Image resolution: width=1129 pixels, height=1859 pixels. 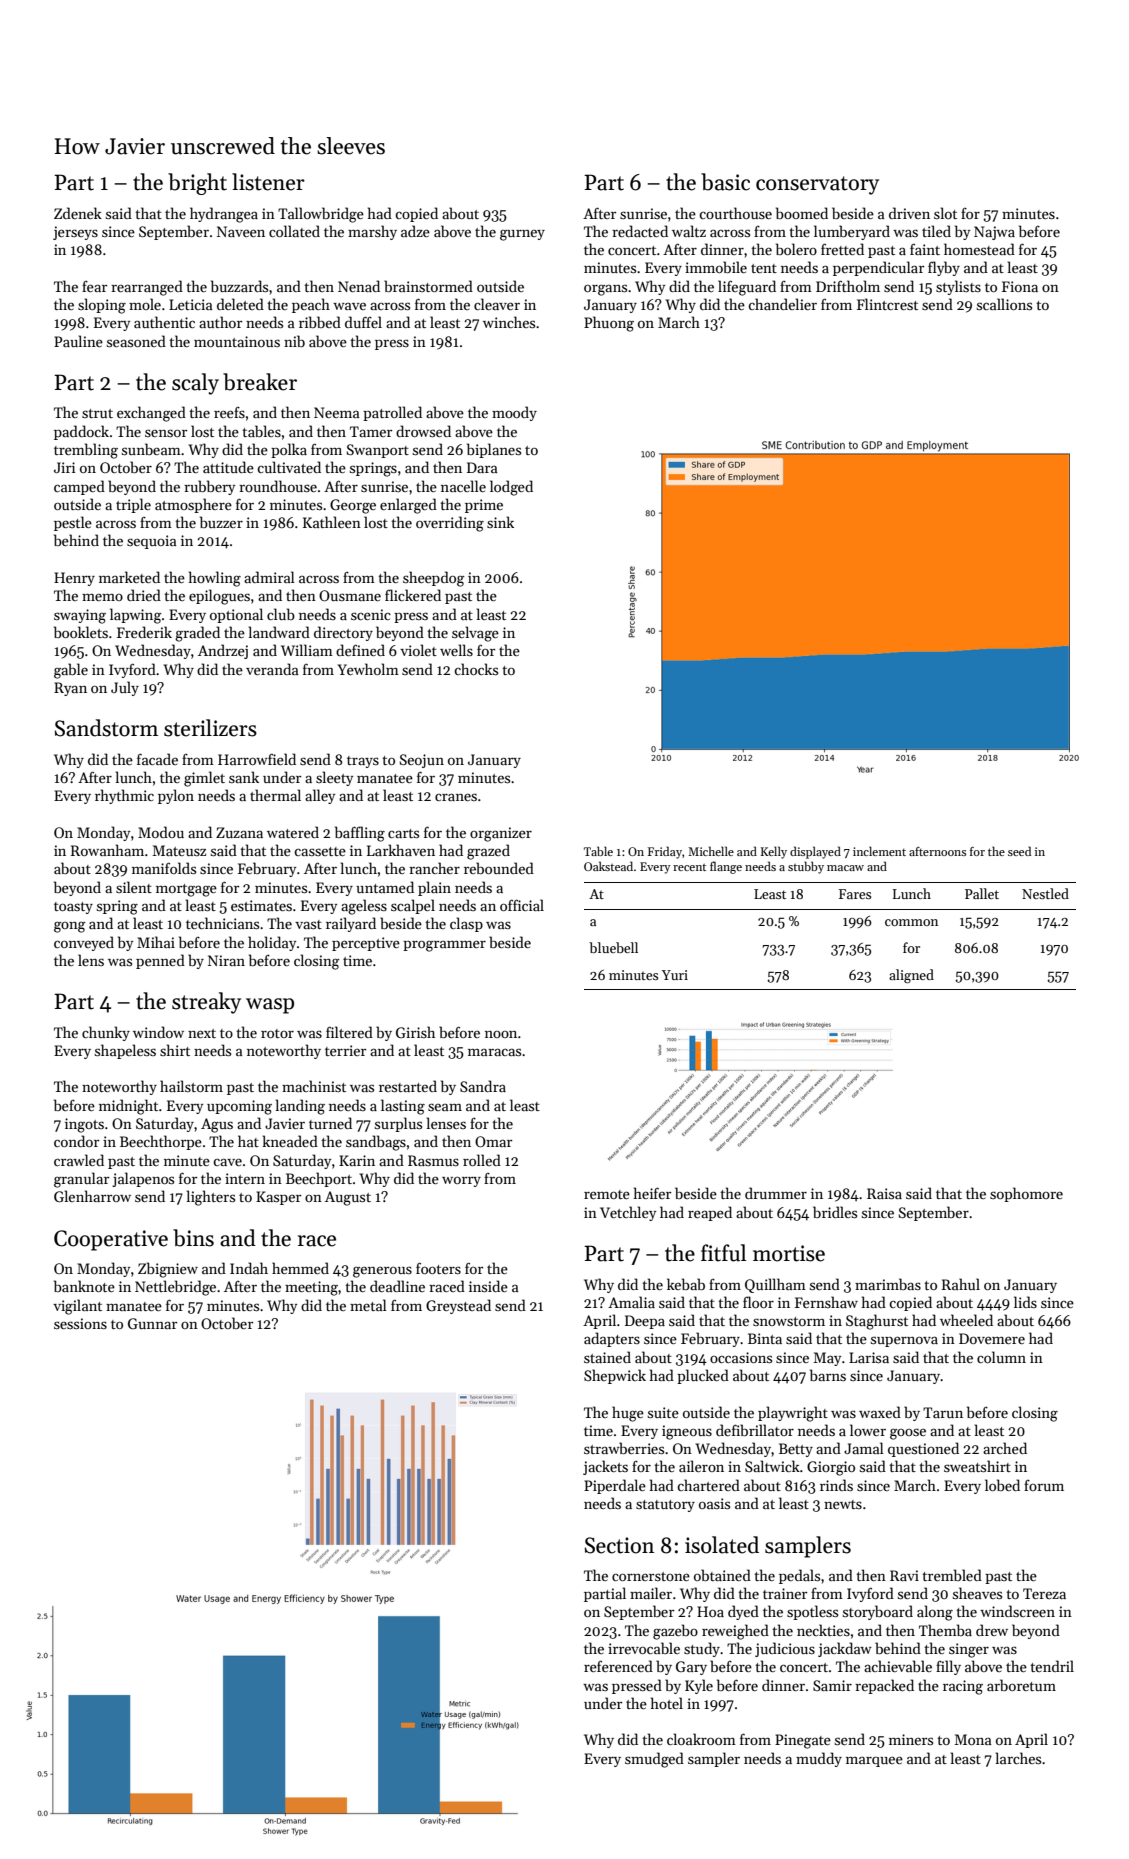 I want to click on referenced, so click(x=618, y=1666).
